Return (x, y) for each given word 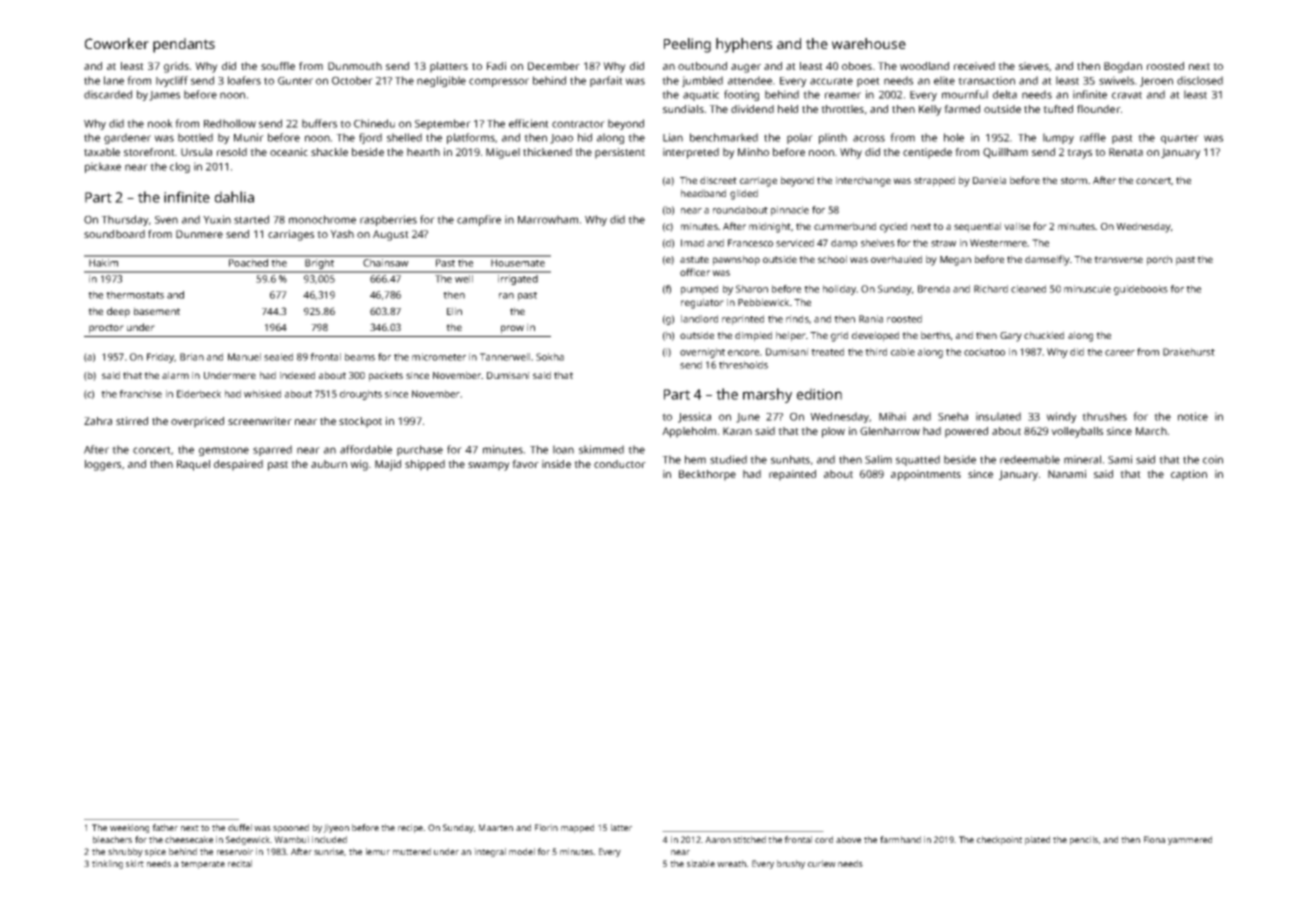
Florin (546, 827)
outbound (702, 66)
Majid (388, 465)
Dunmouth (355, 66)
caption (1189, 475)
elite (944, 80)
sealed (278, 357)
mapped (577, 828)
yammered (1190, 840)
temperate (203, 865)
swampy (489, 466)
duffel (240, 827)
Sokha (550, 357)
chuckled (1044, 335)
